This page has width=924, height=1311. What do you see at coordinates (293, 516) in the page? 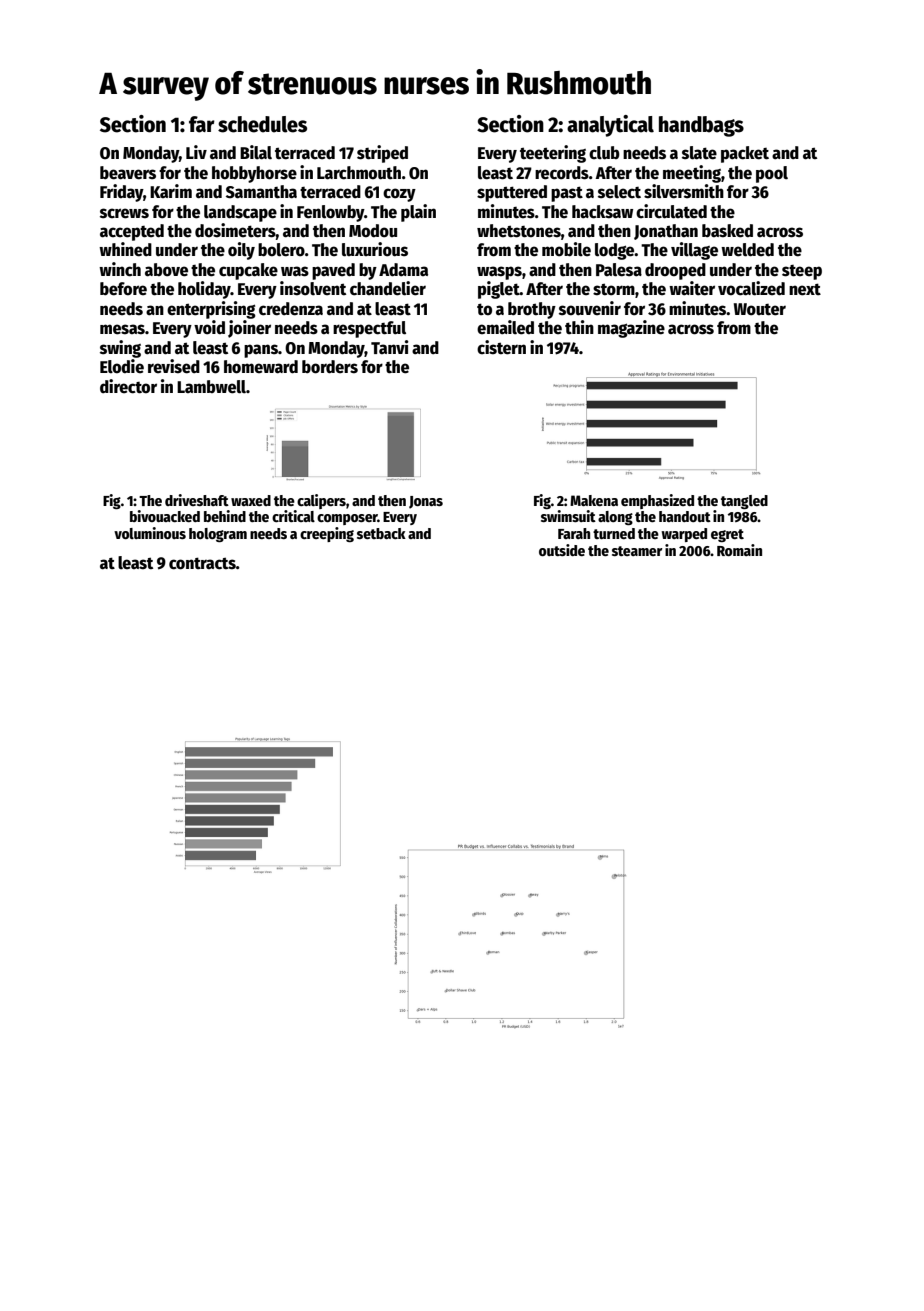
I see `critical` at bounding box center [293, 516].
